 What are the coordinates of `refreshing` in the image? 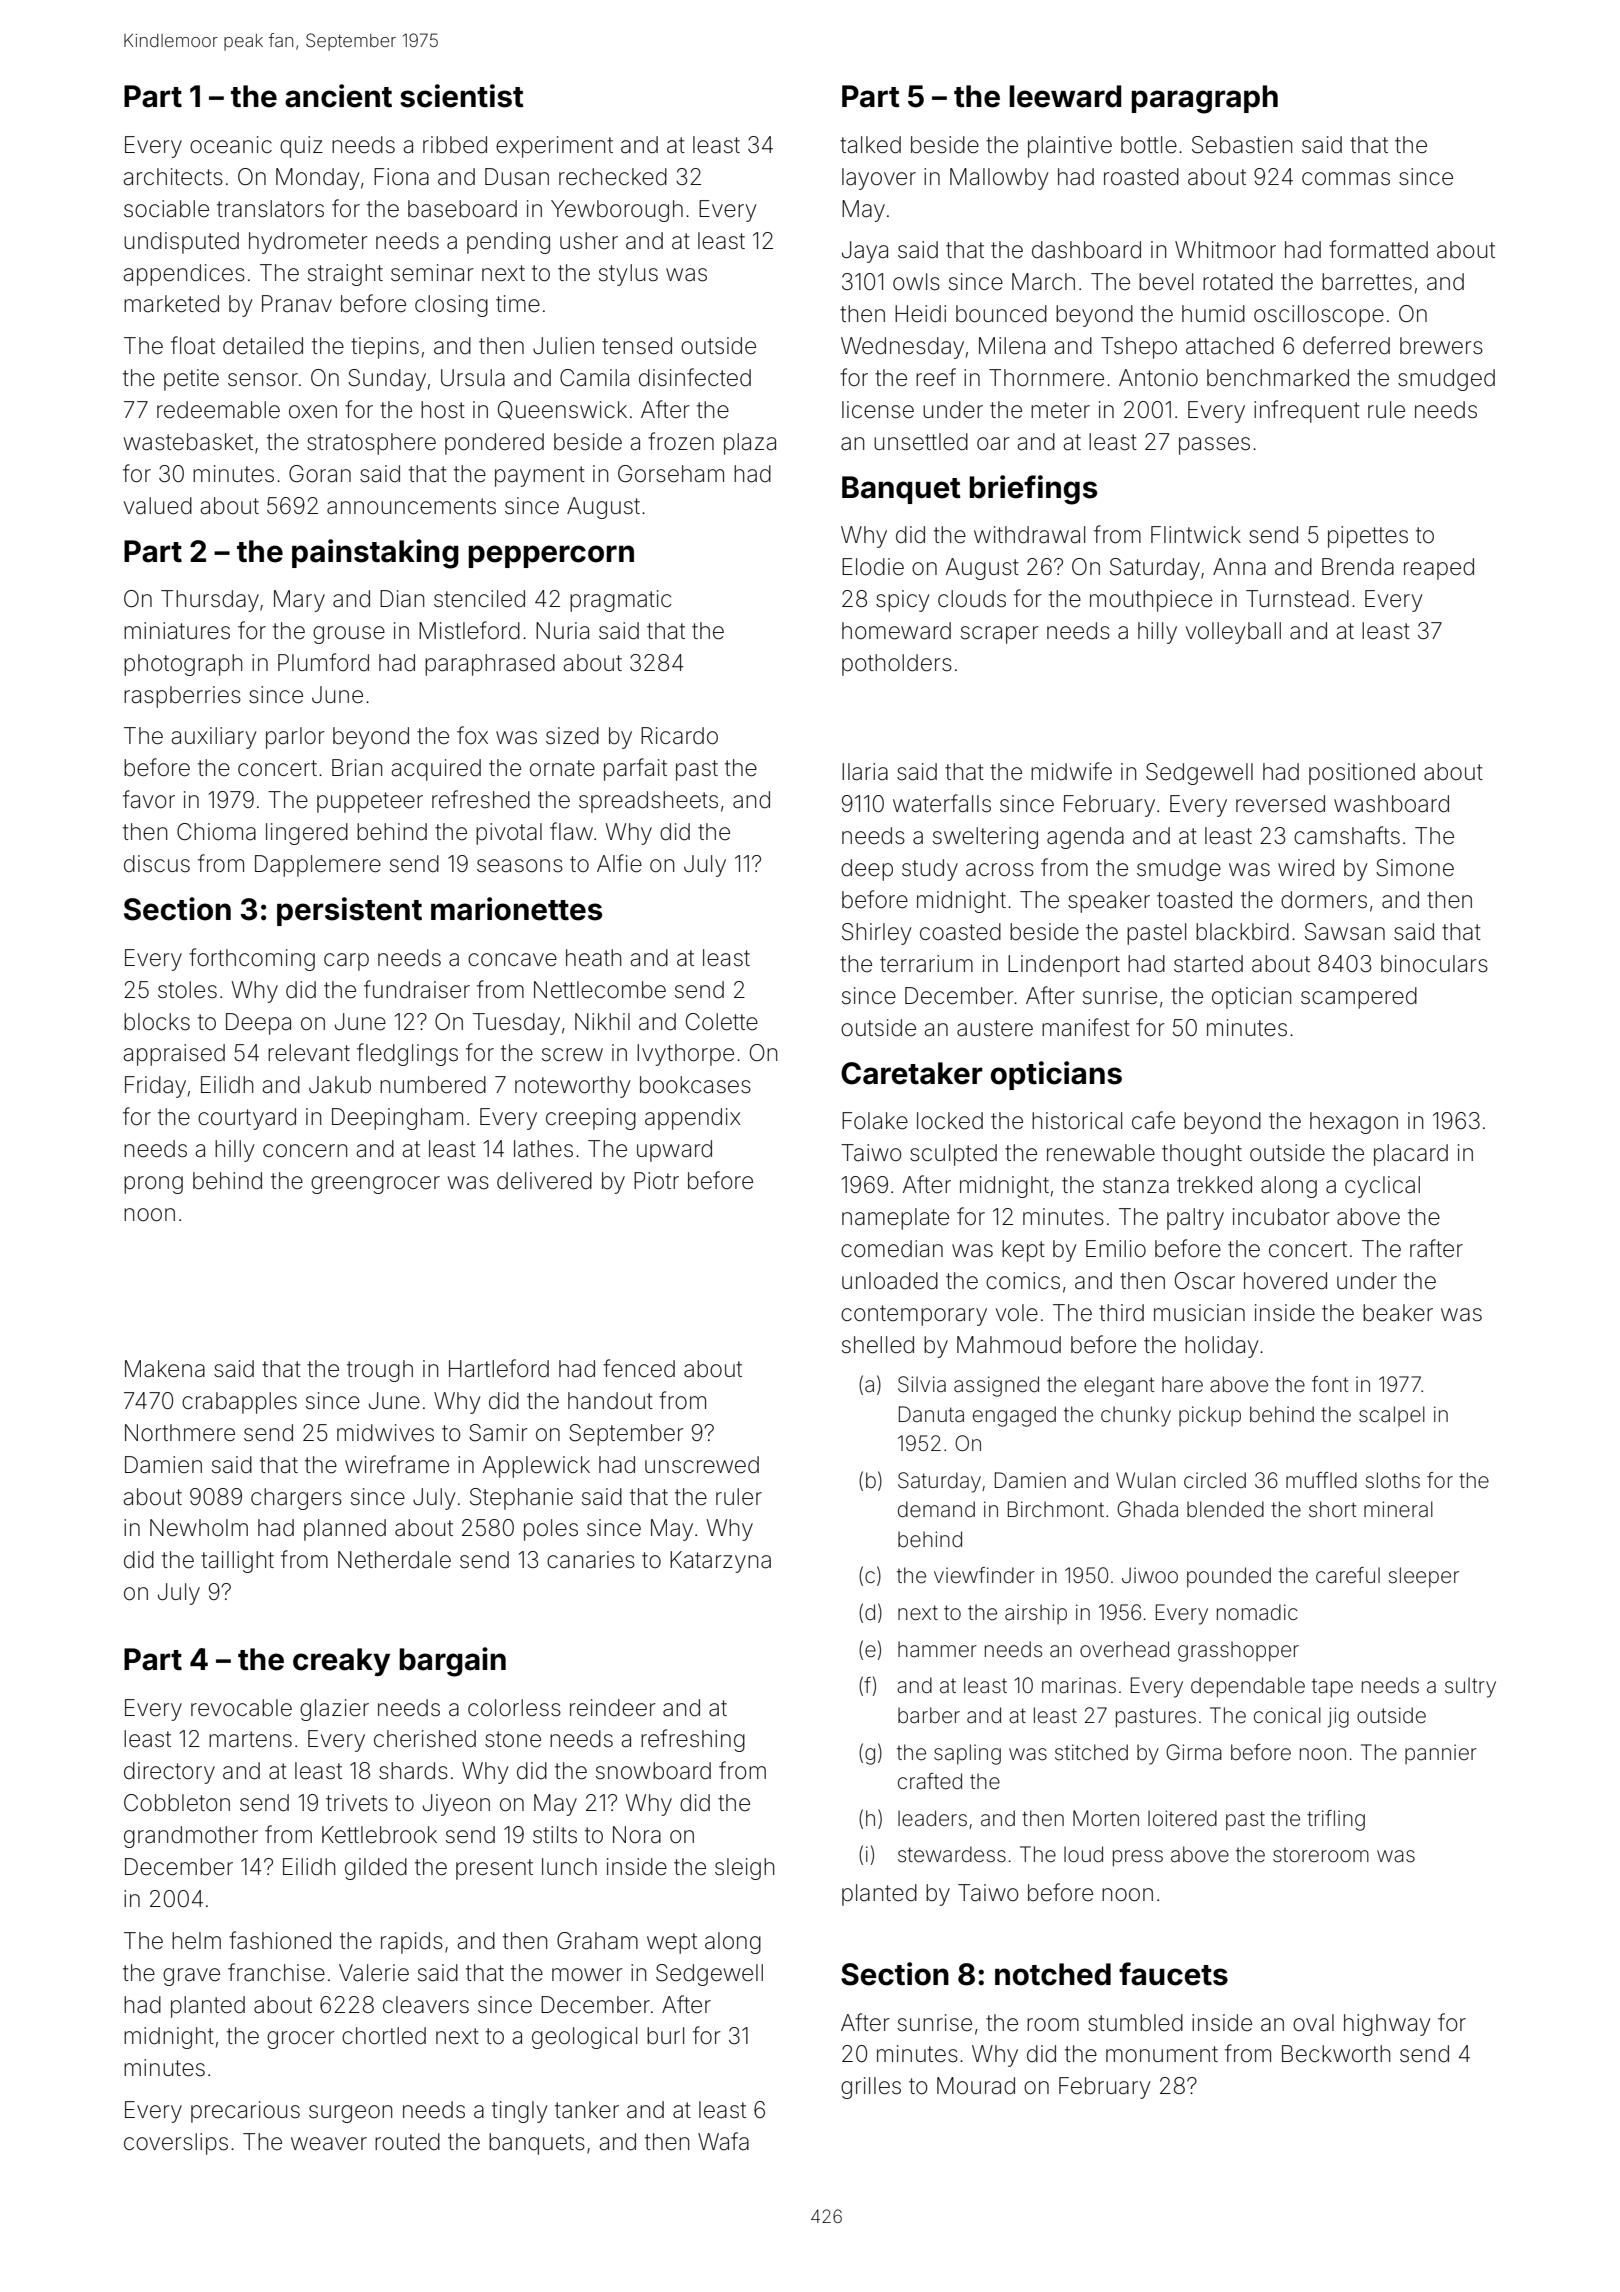 It's located at (693, 1740).
